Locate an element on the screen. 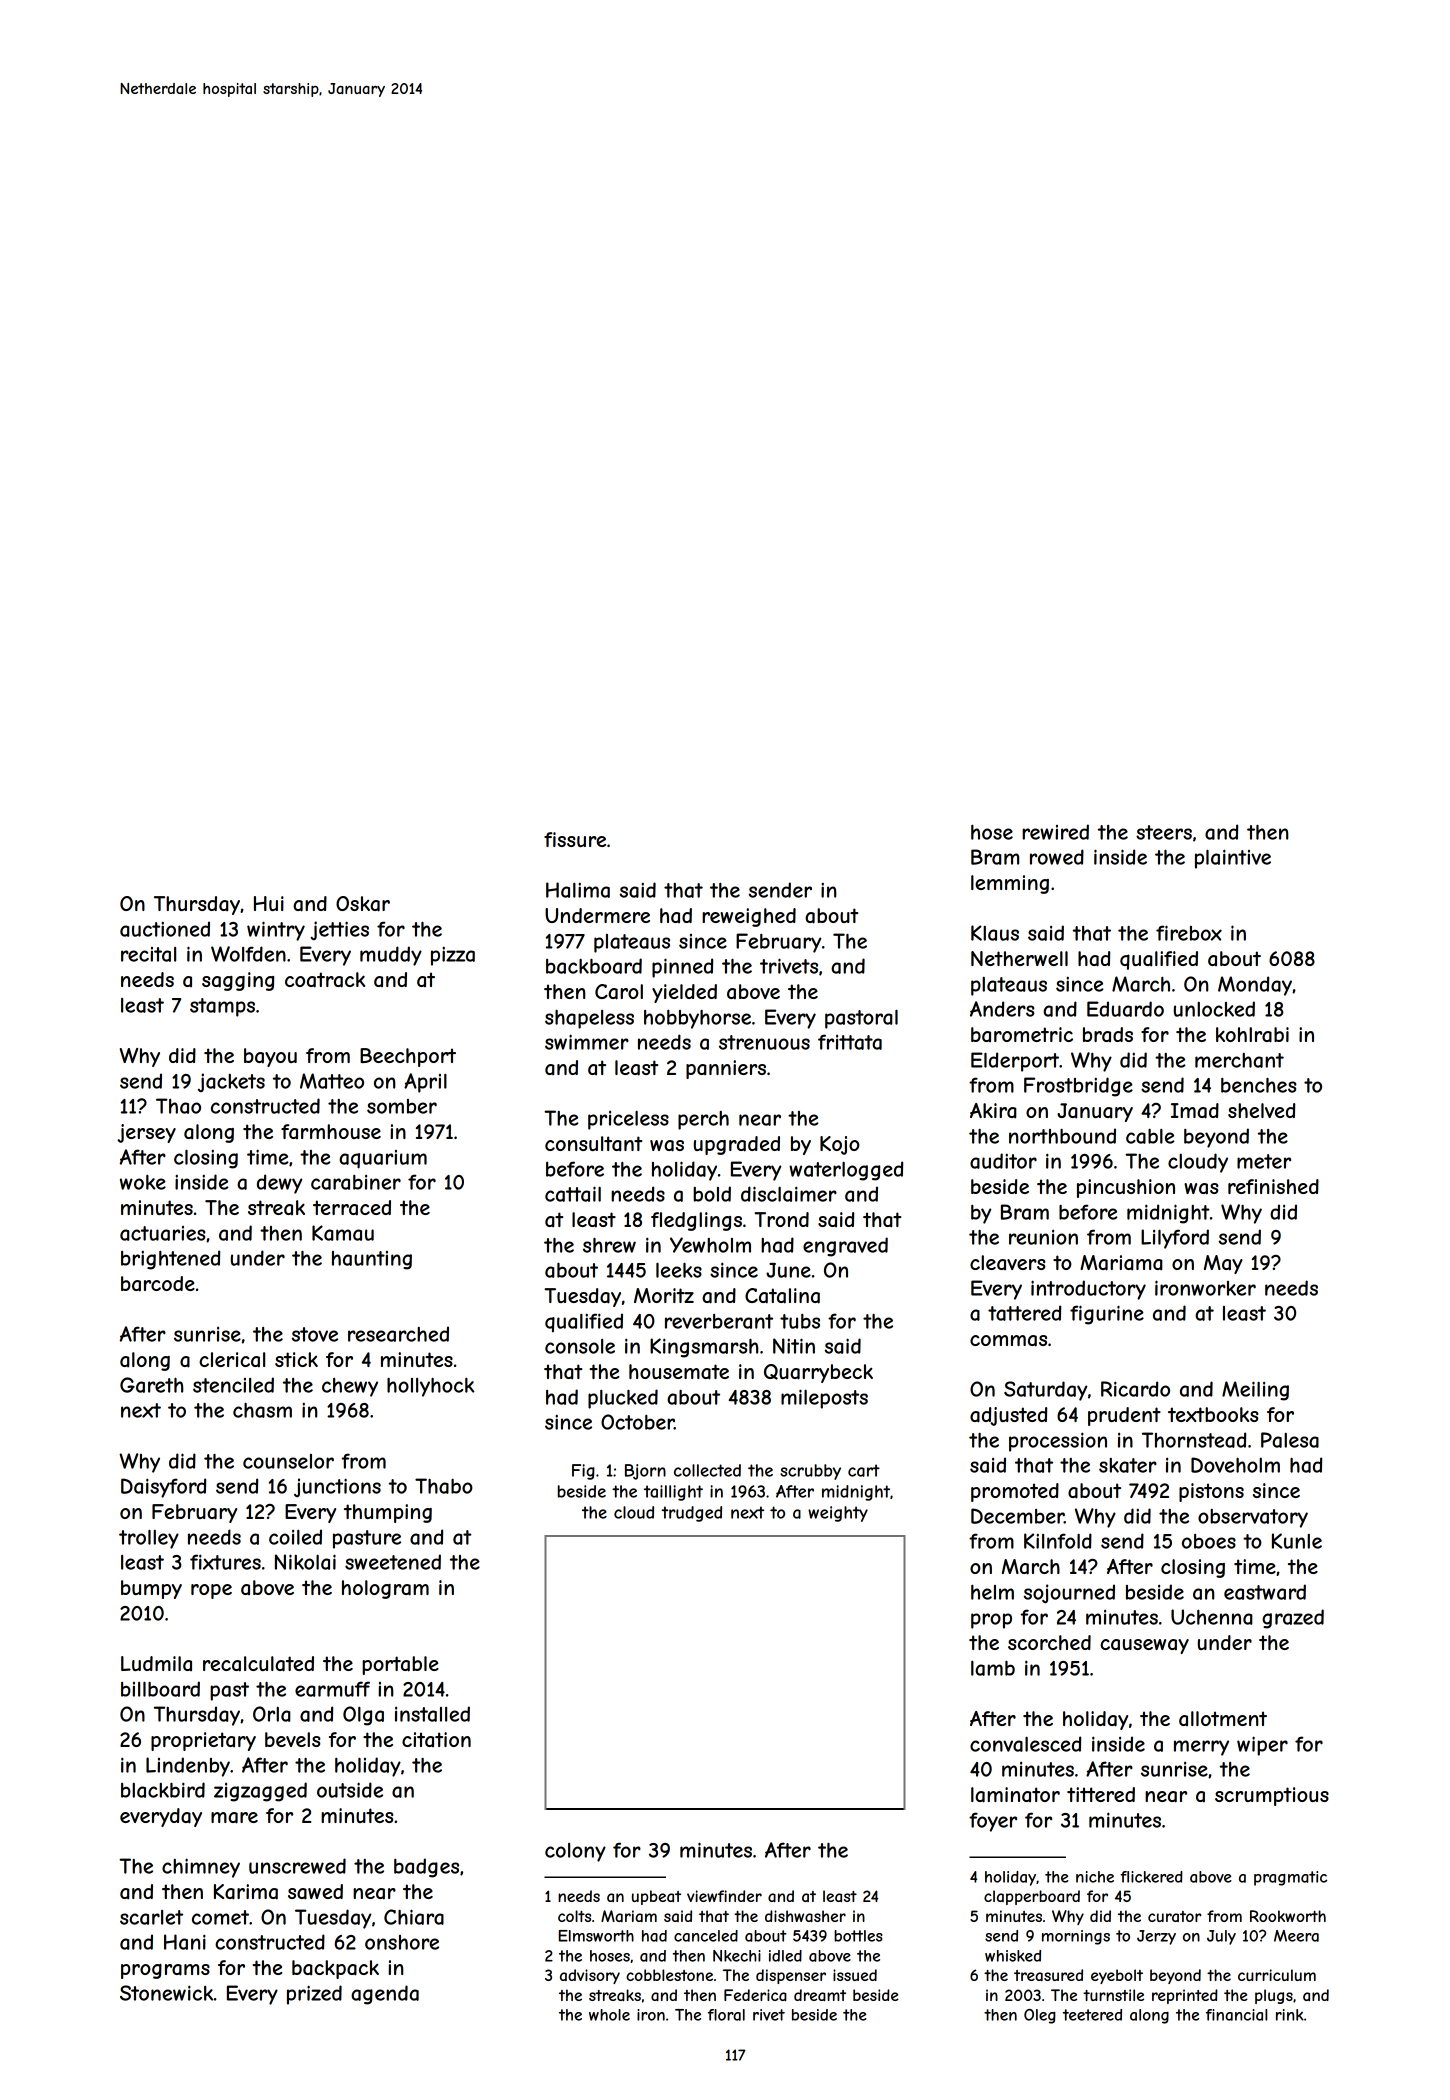  trudged is located at coordinates (691, 1514).
